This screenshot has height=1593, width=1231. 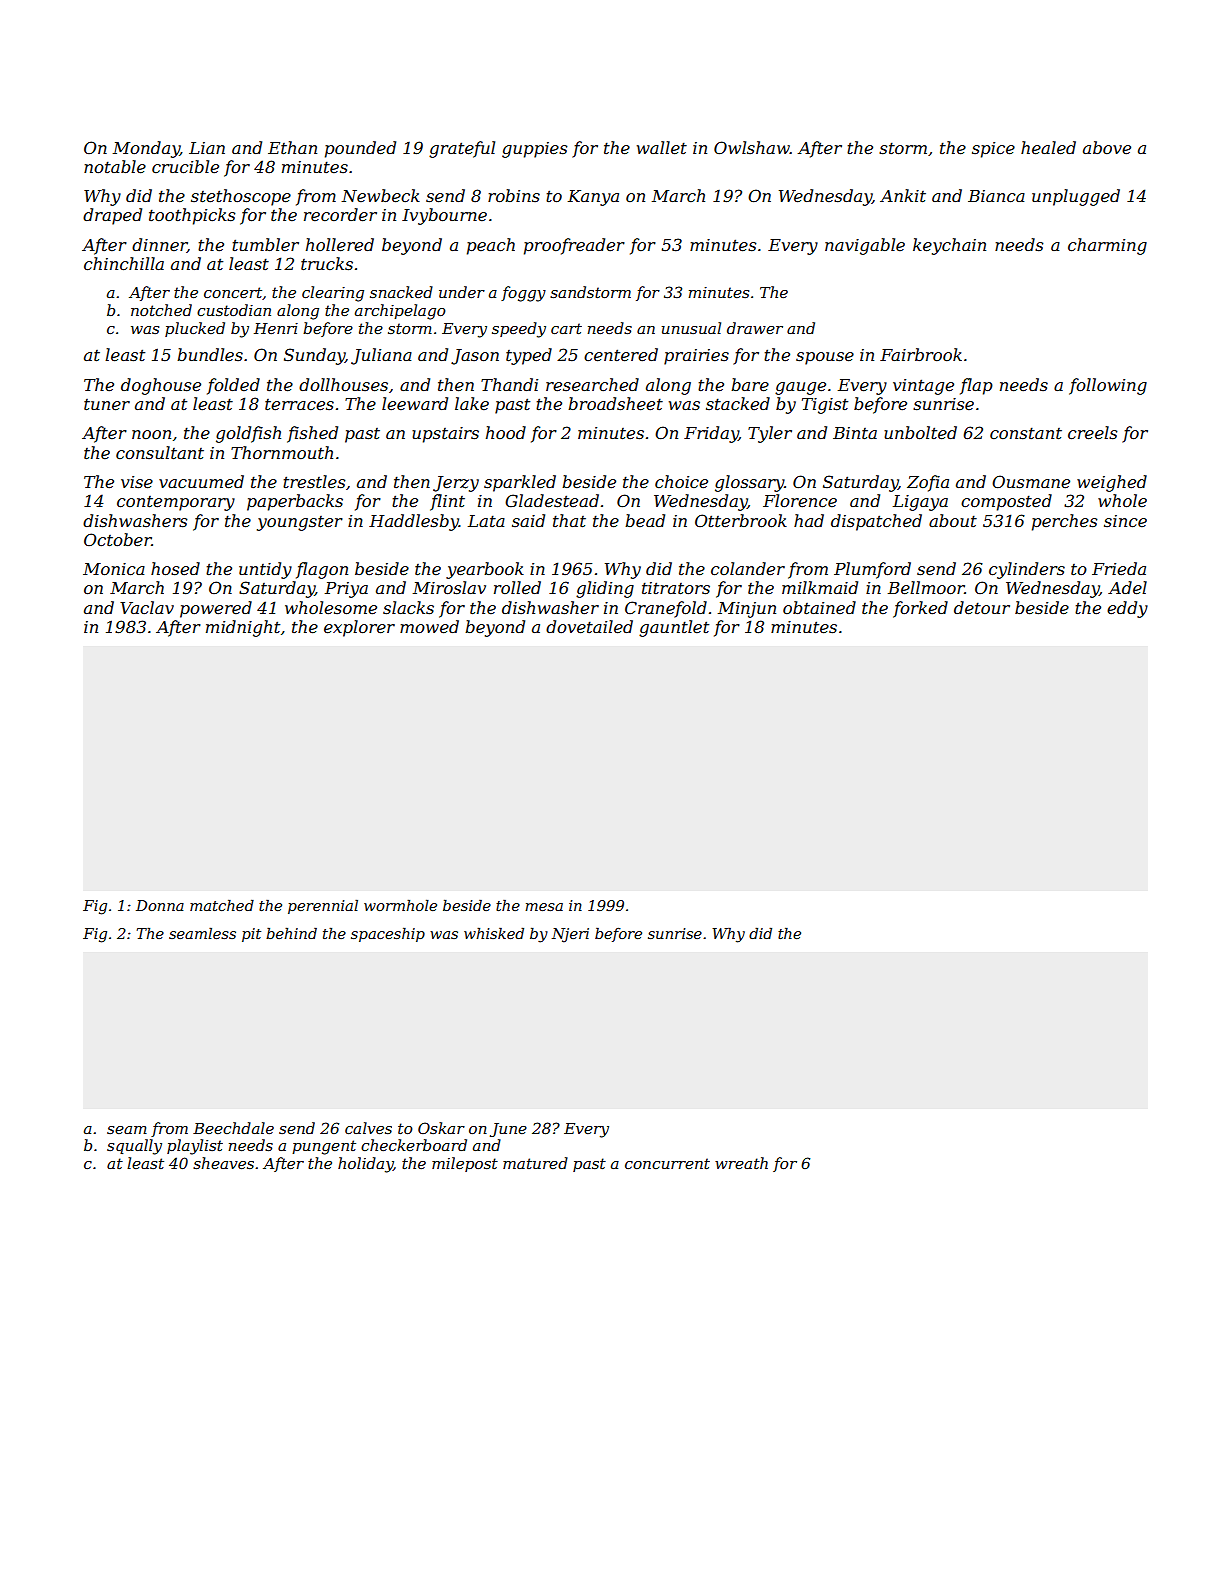 I want to click on powered, so click(x=216, y=609).
